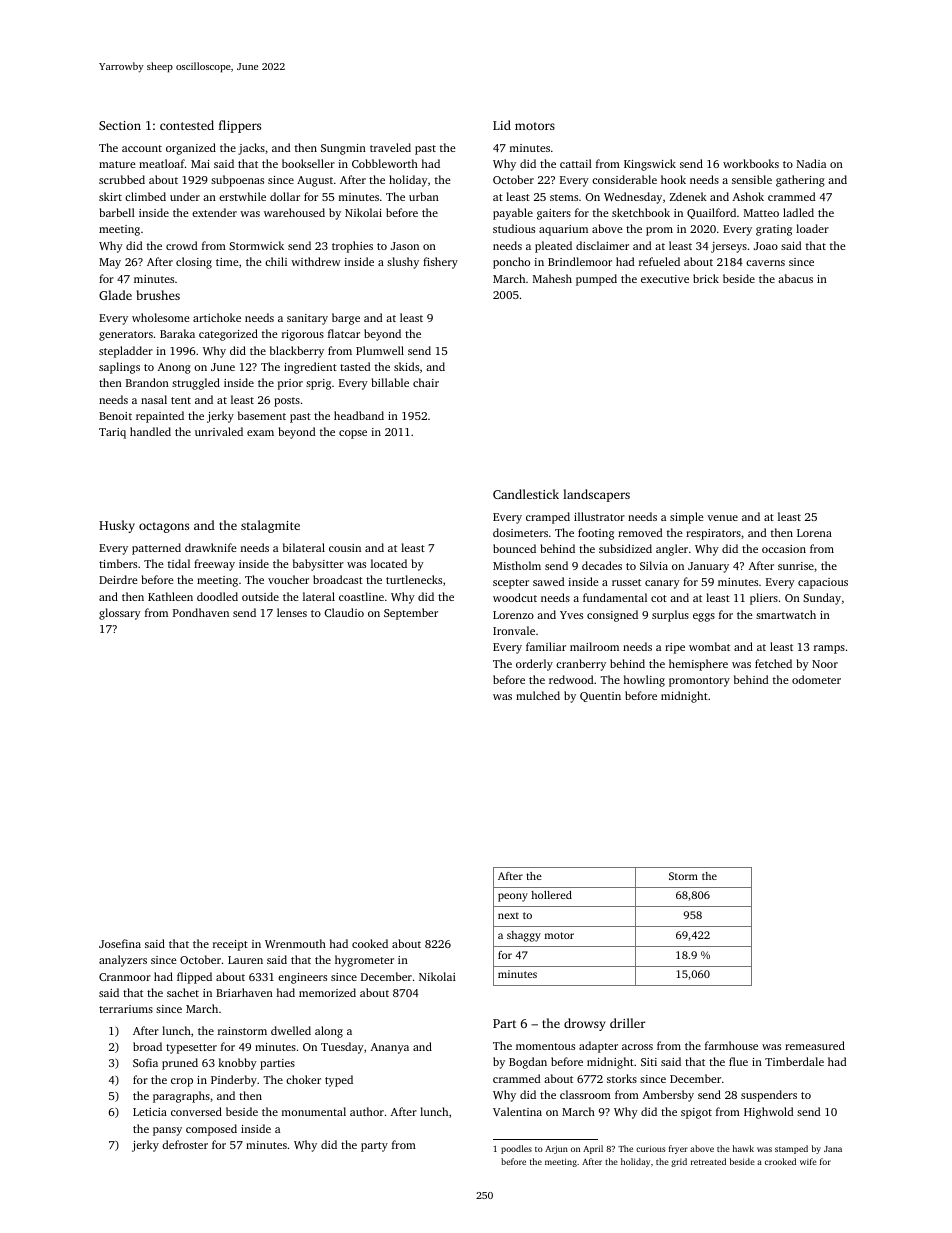 This document has height=1233, width=952. What do you see at coordinates (722, 518) in the document?
I see `venue` at bounding box center [722, 518].
